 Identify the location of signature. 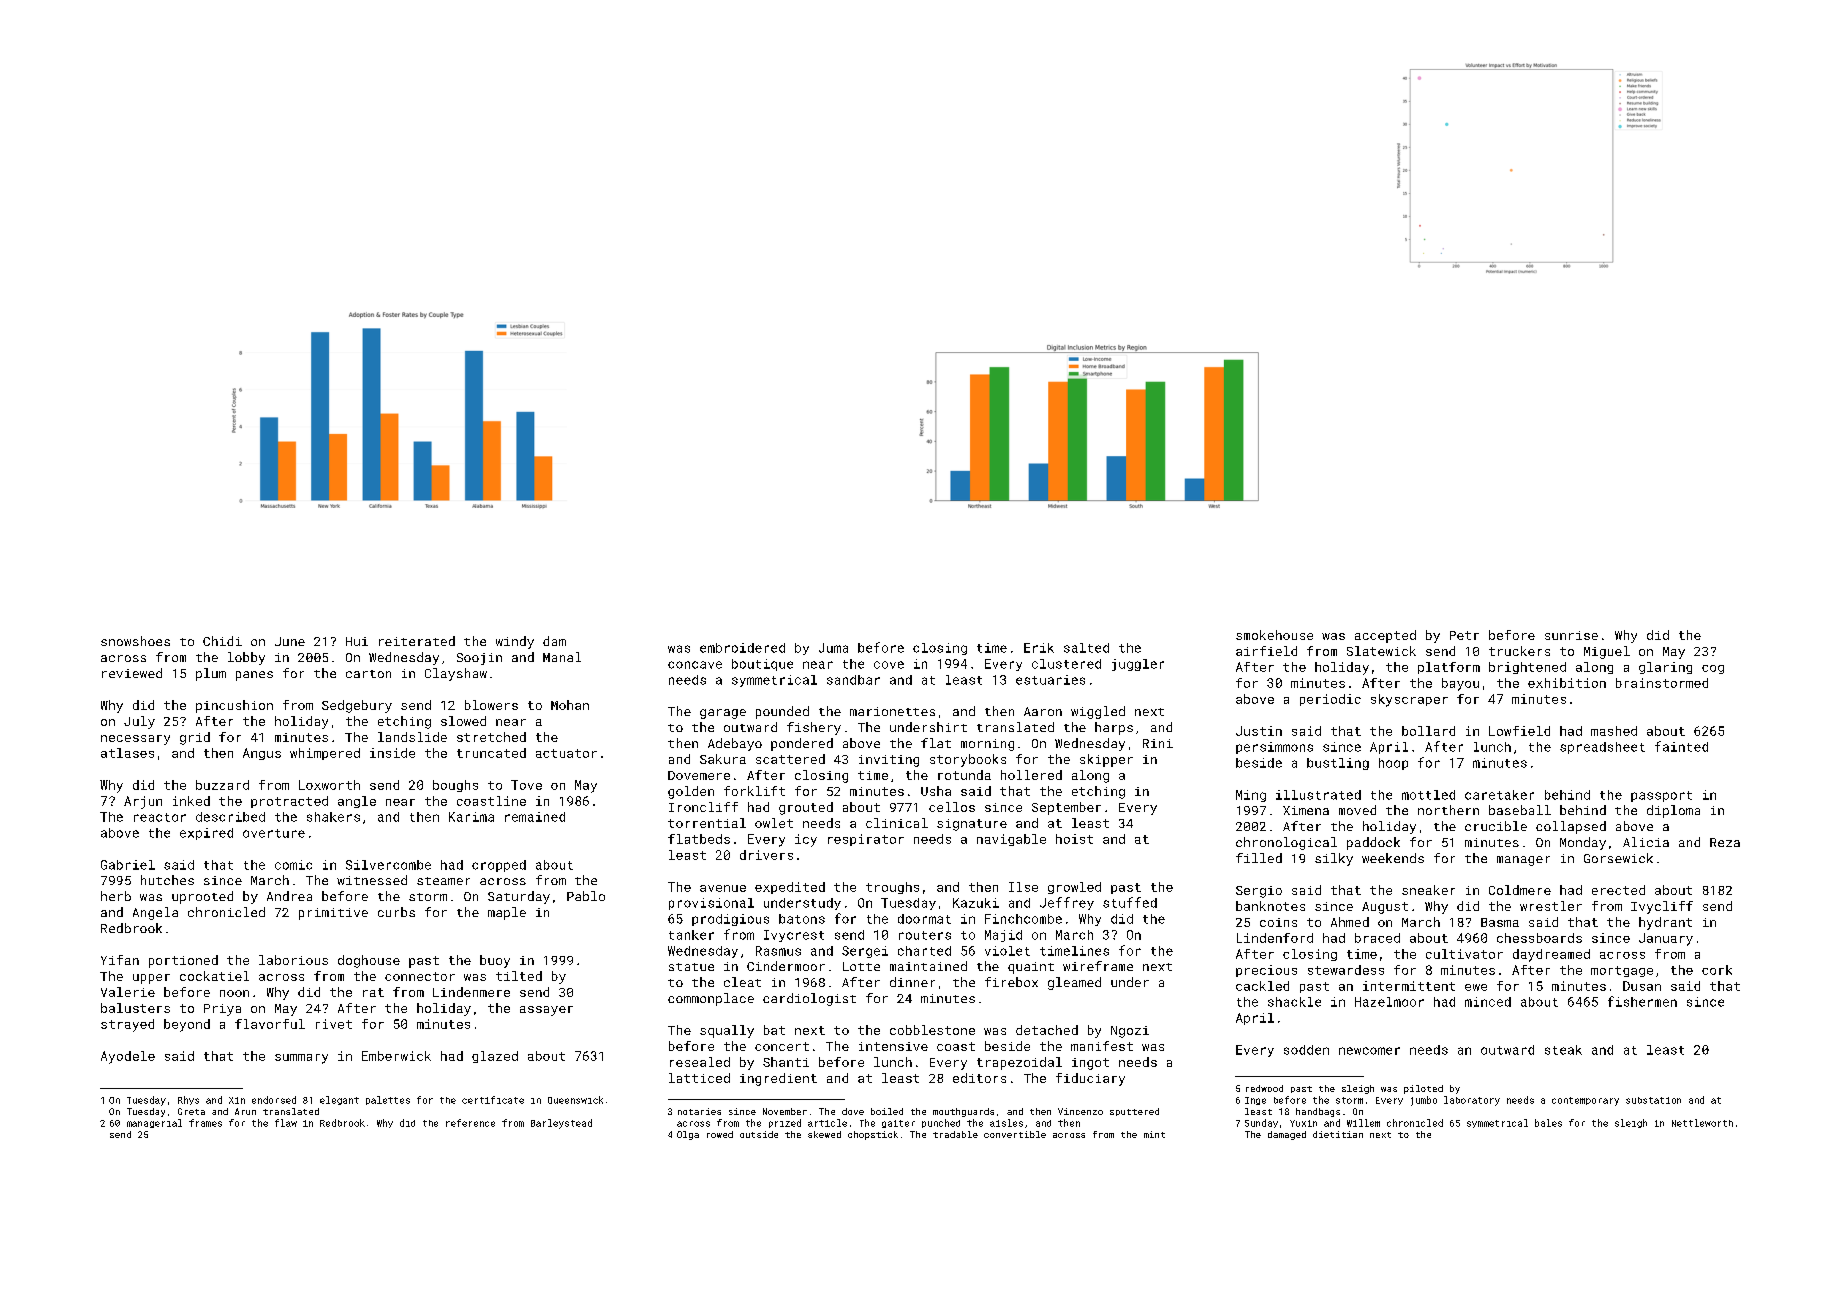
(972, 825).
